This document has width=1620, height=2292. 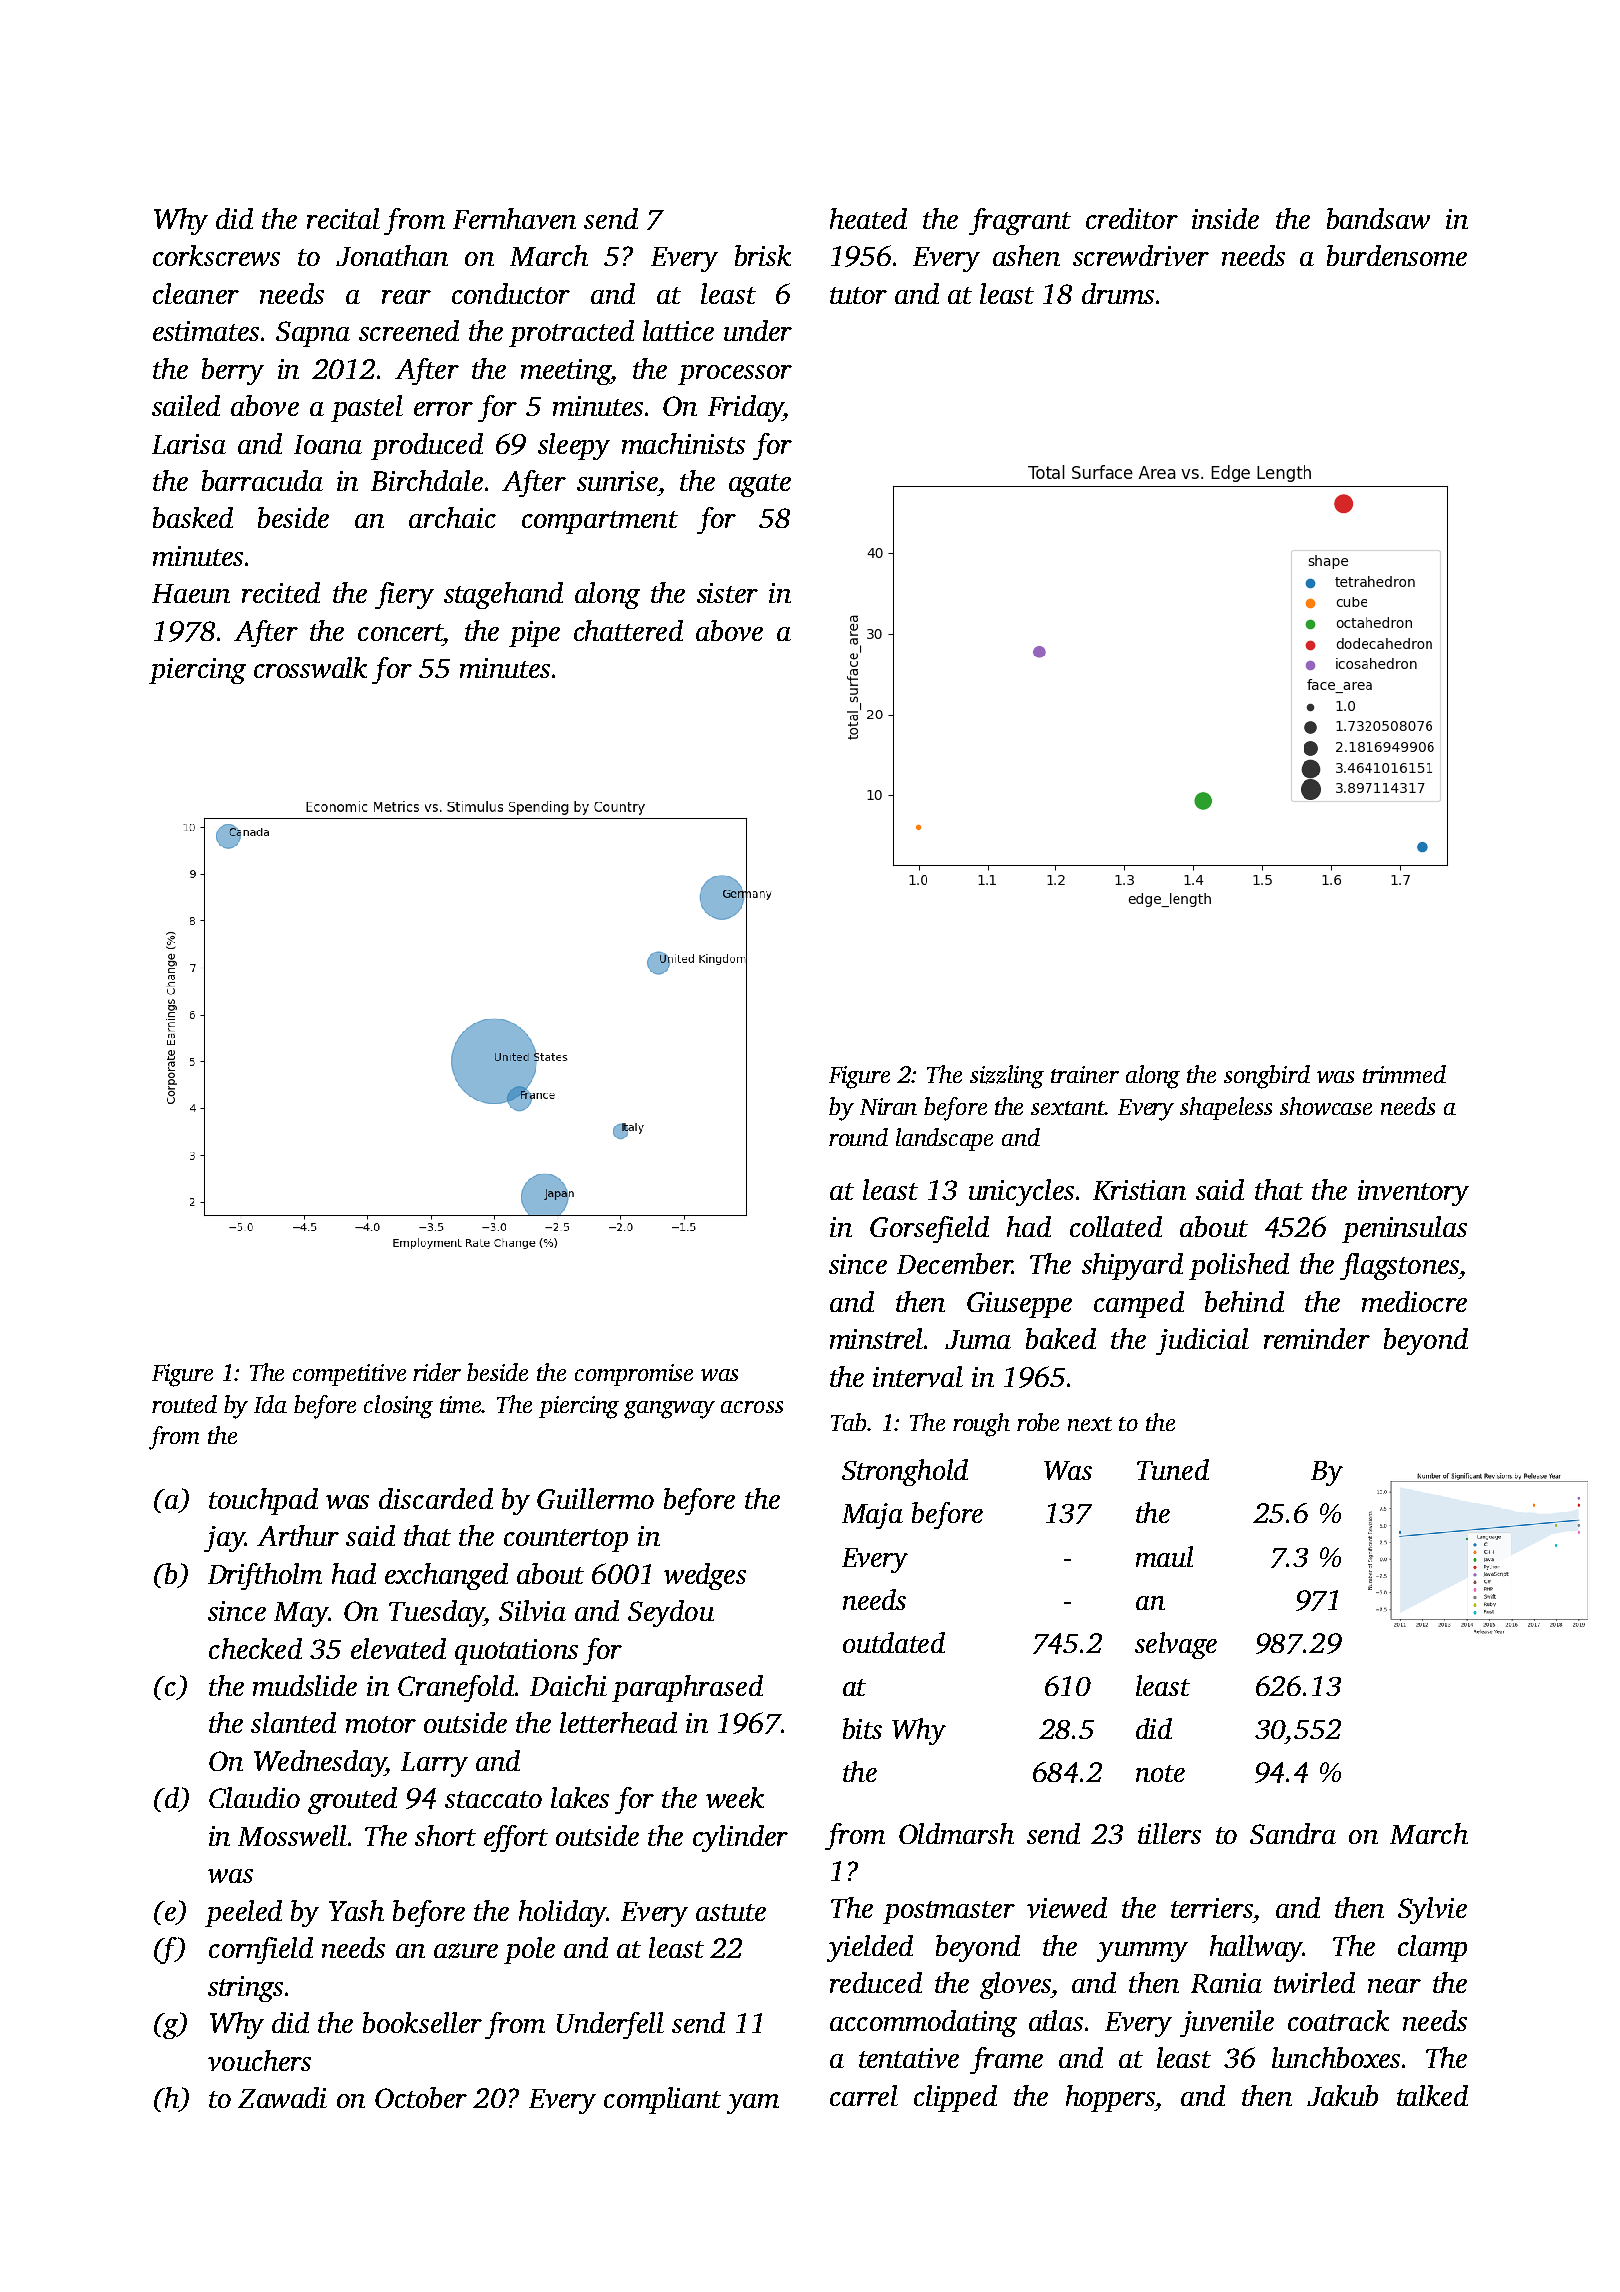 What do you see at coordinates (532, 1610) in the document?
I see `Silvia` at bounding box center [532, 1610].
